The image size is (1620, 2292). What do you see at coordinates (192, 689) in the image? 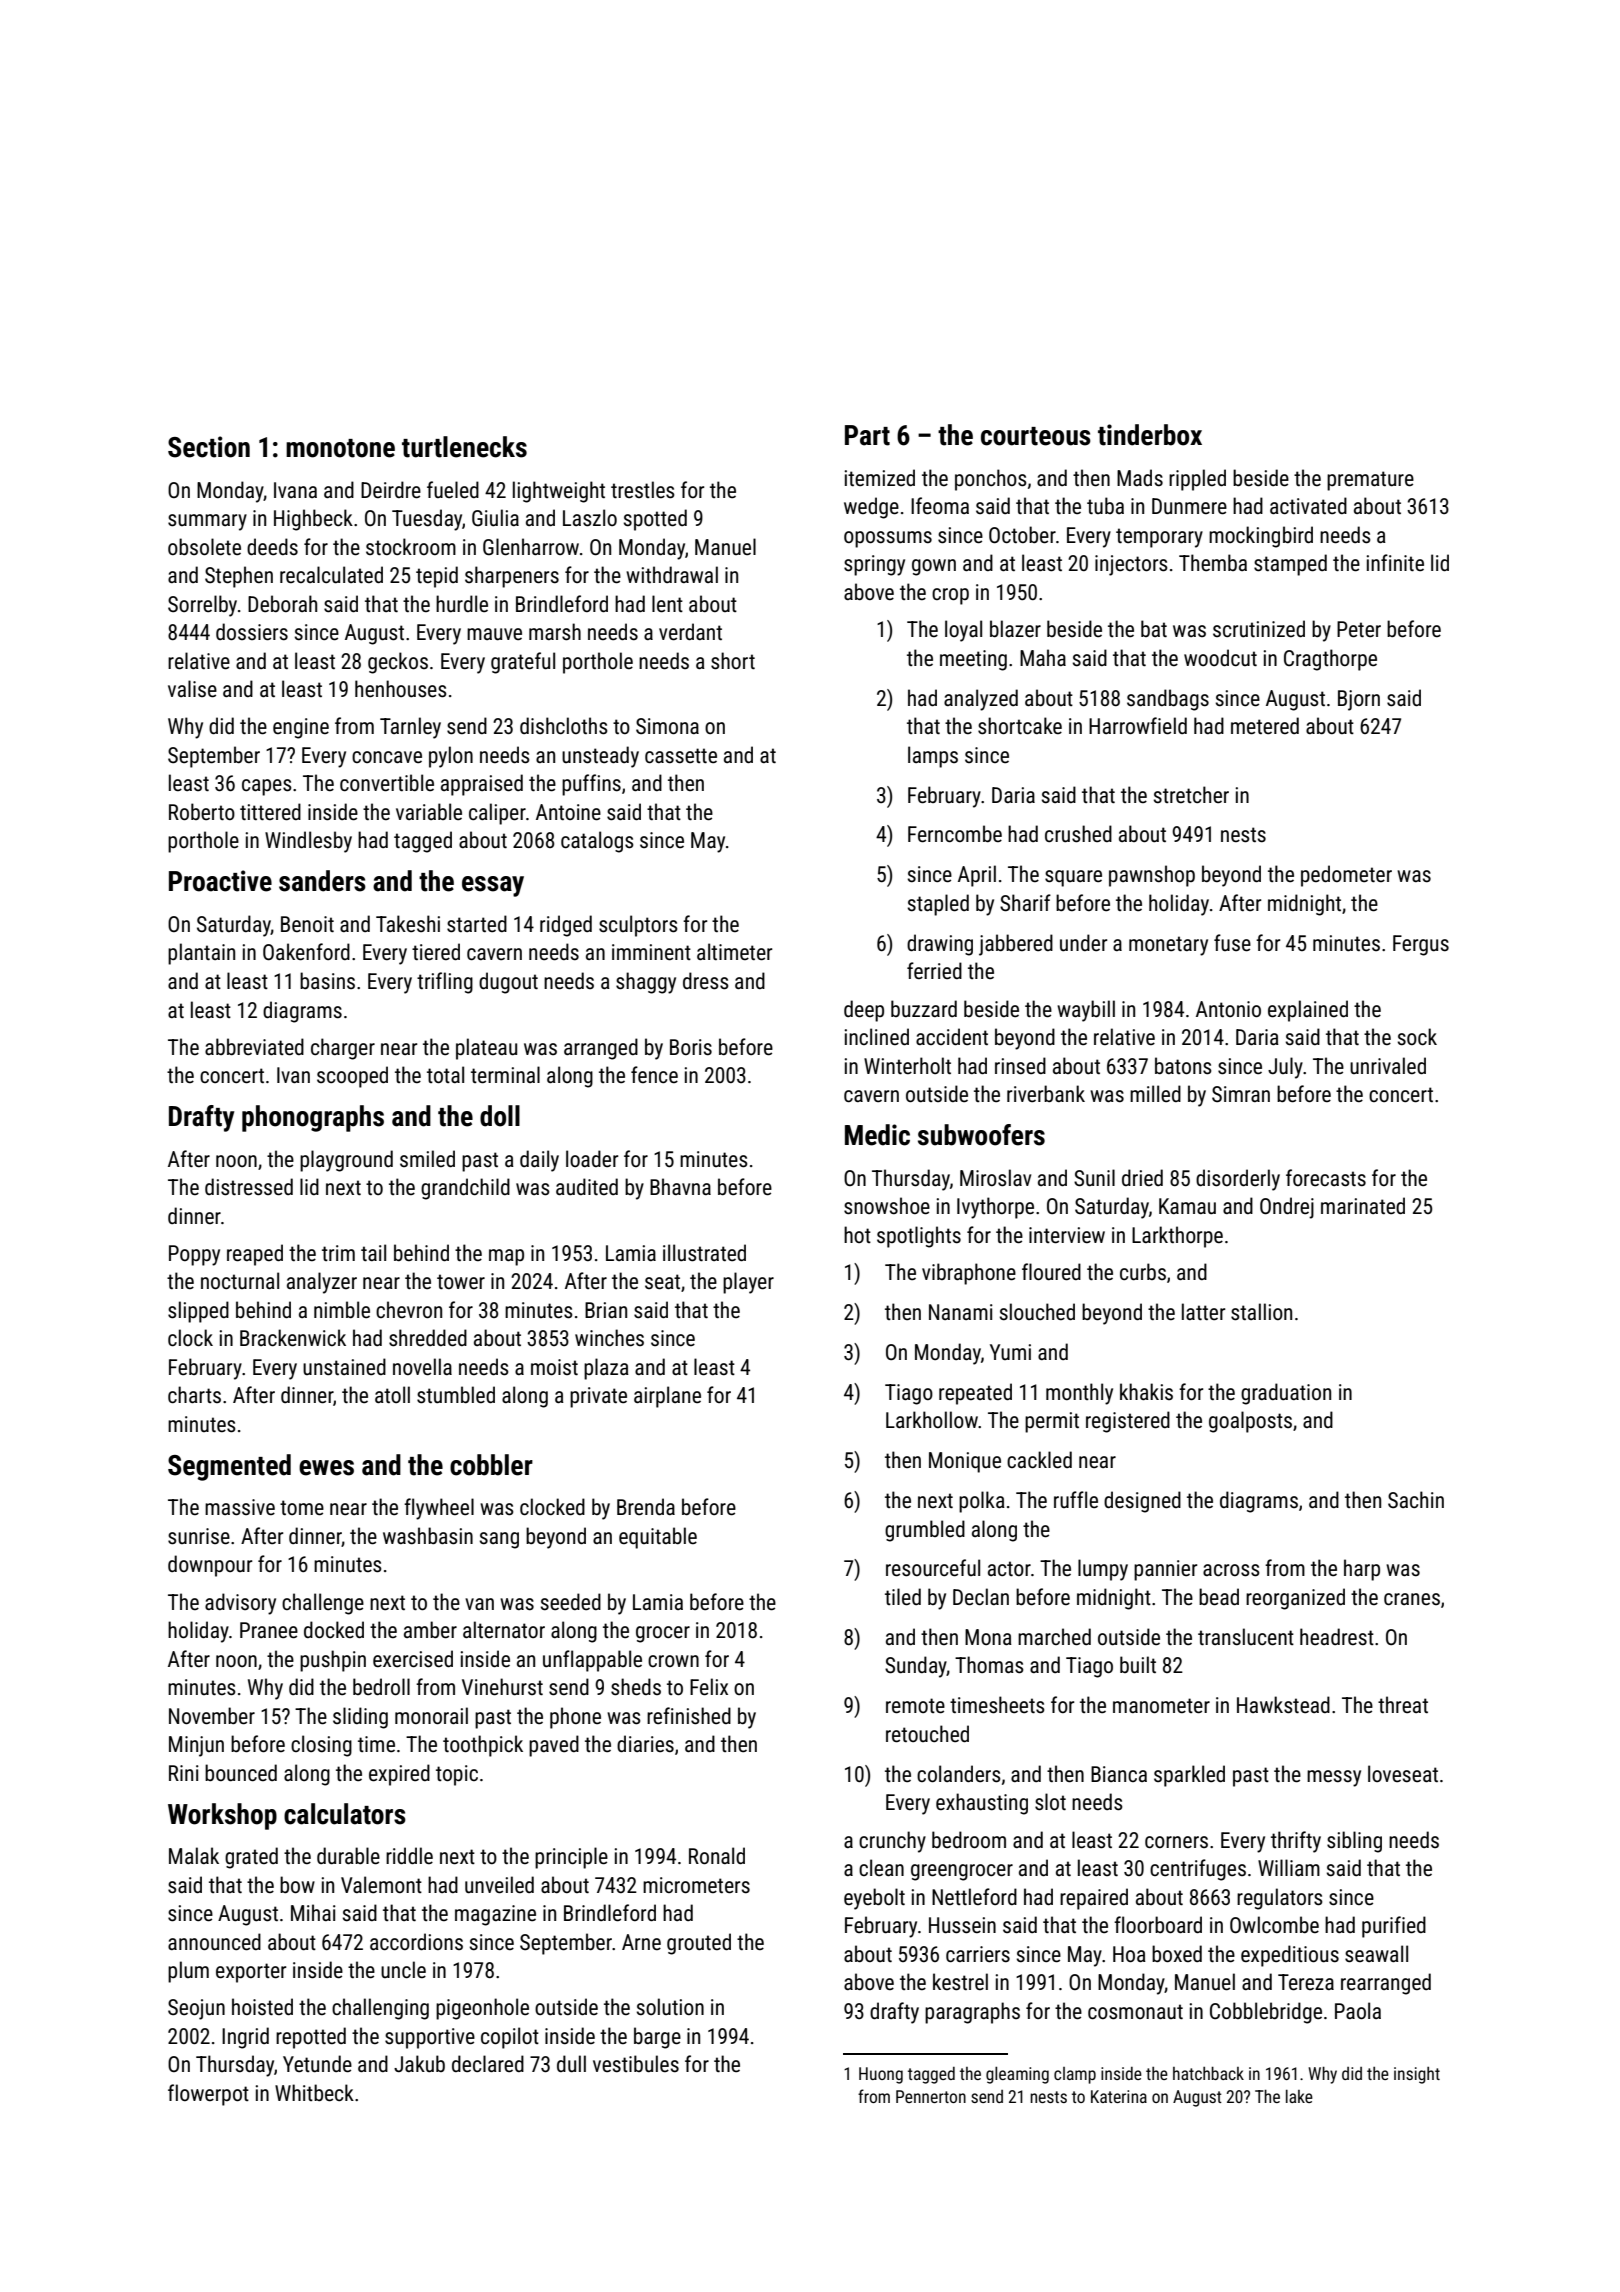
I see `valise` at bounding box center [192, 689].
